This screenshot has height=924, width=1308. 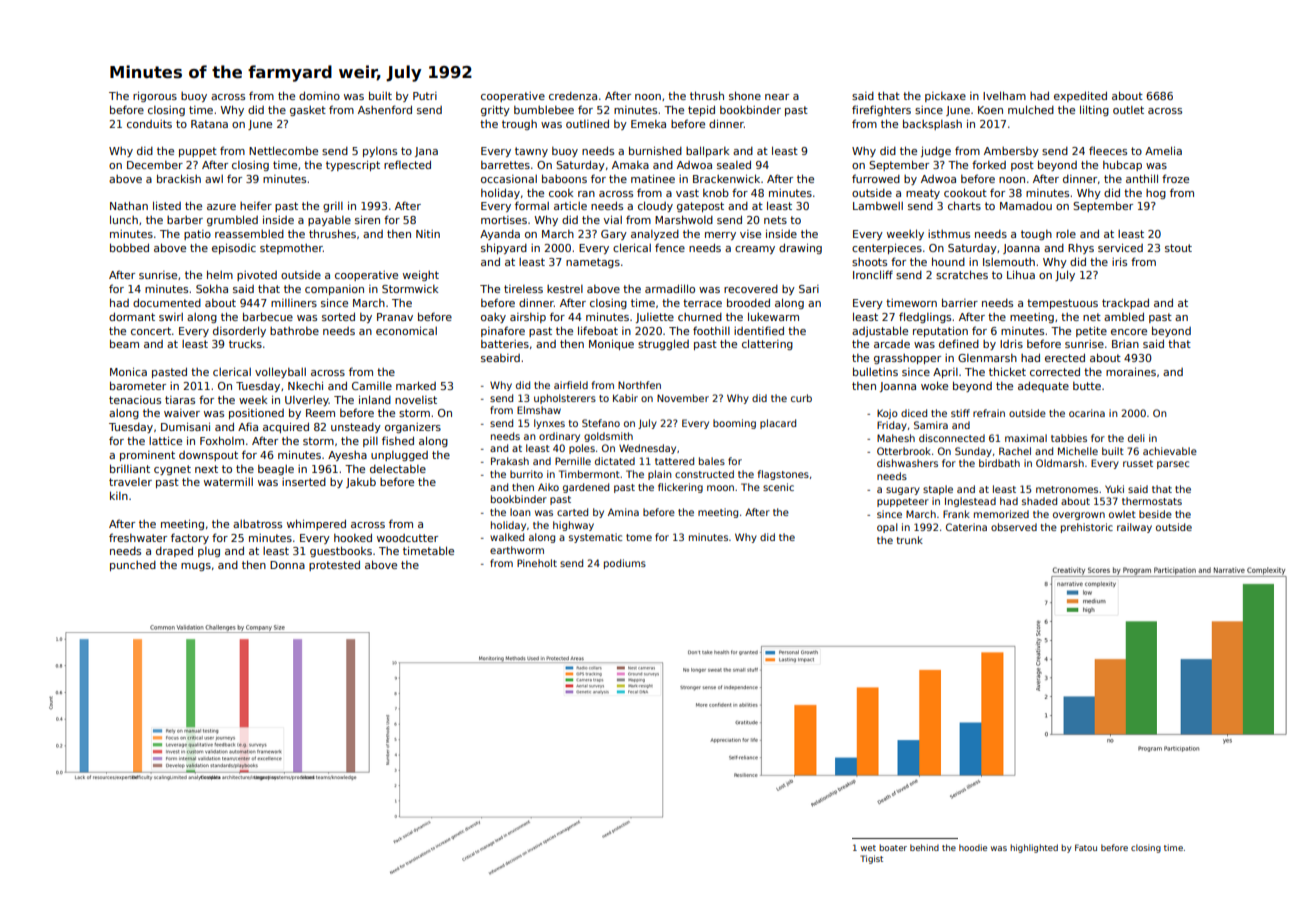 I want to click on memorized, so click(x=1001, y=514).
